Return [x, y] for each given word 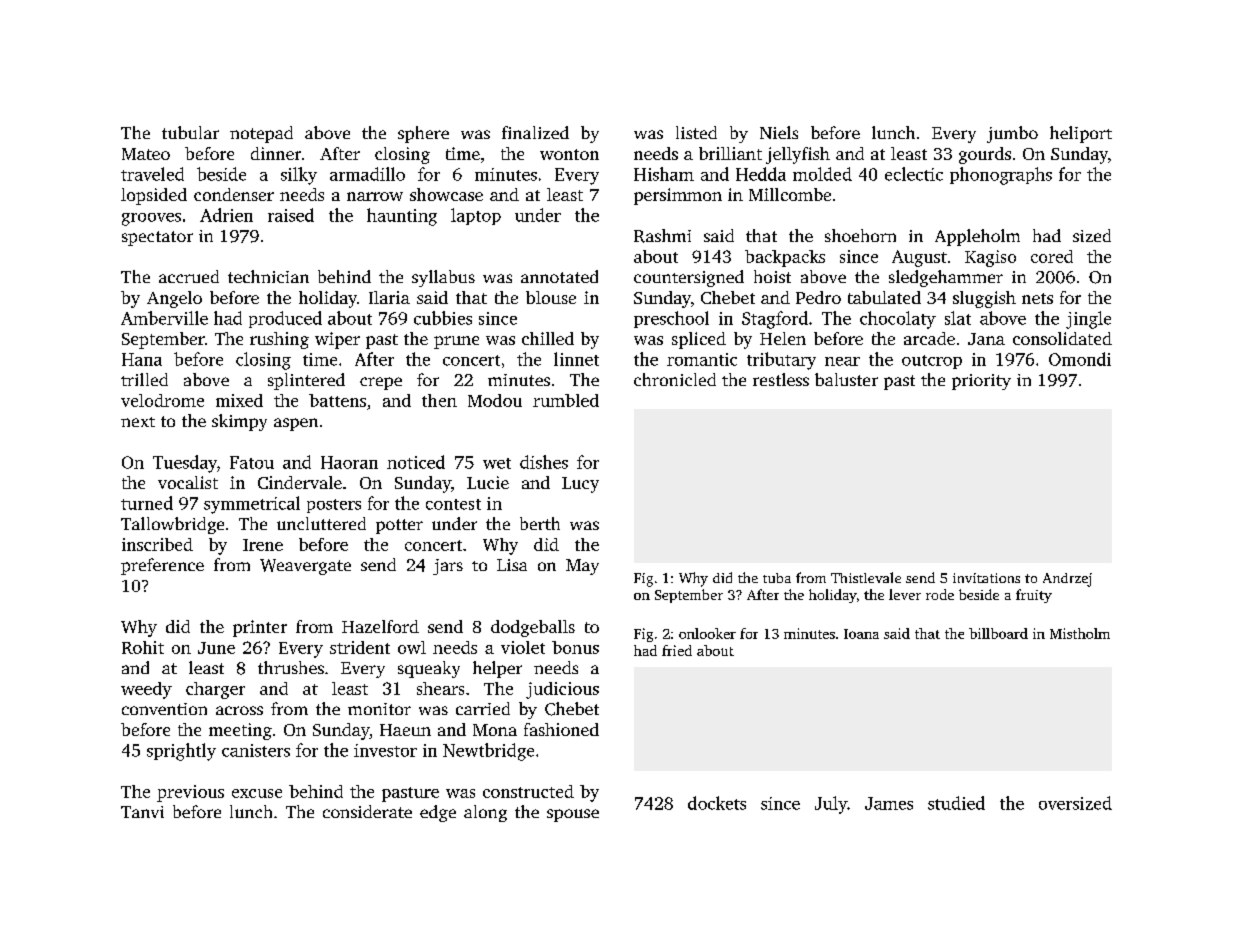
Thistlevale [866, 577]
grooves [151, 219]
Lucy [580, 485]
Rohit [143, 647]
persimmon [678, 196]
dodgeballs [533, 628]
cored [1052, 256]
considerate [367, 811]
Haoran [349, 462]
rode [940, 594]
